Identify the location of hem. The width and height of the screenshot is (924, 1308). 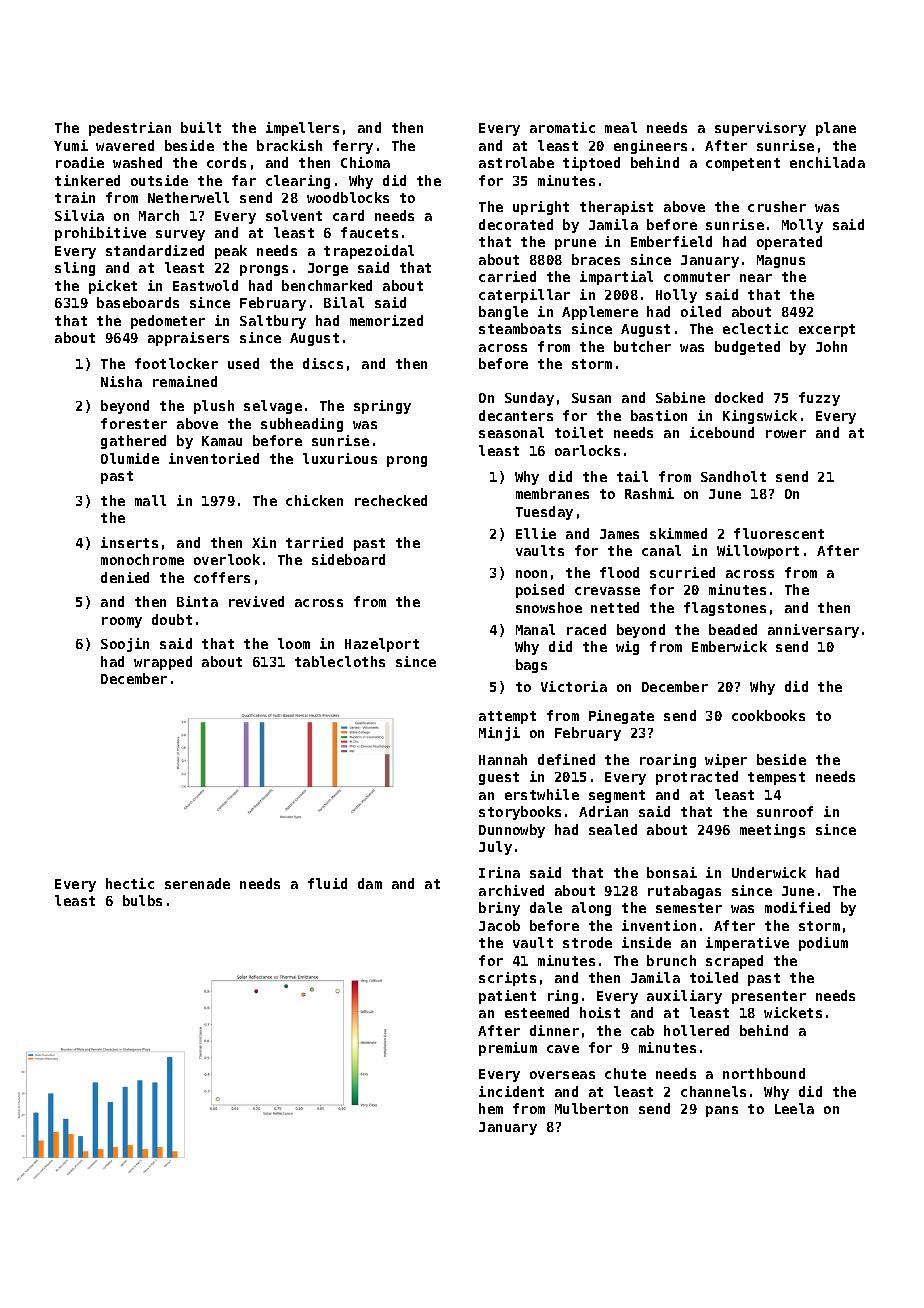
(491, 1108).
